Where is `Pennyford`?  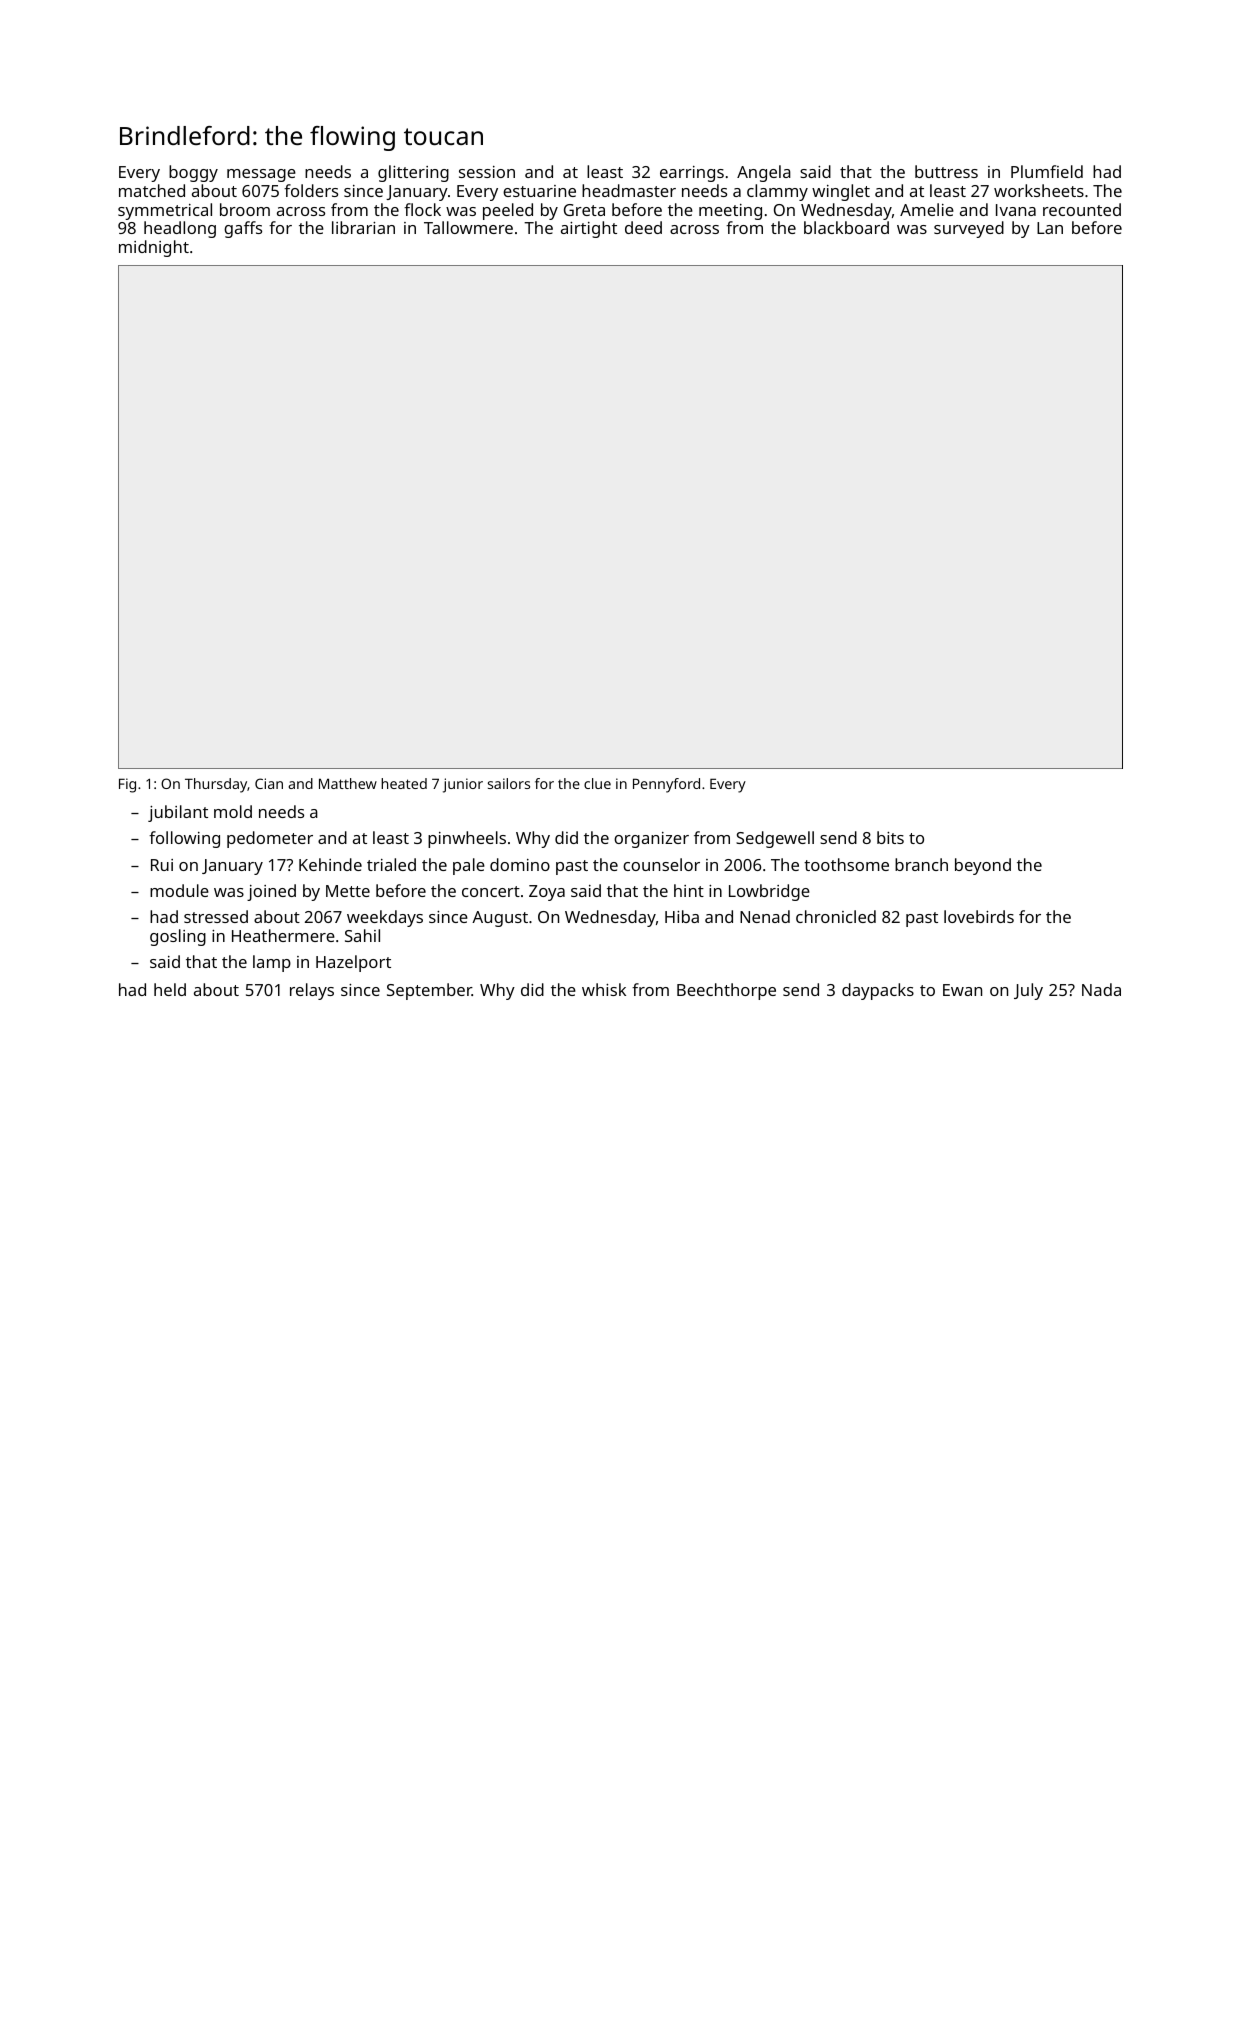 Pennyford is located at coordinates (666, 785).
